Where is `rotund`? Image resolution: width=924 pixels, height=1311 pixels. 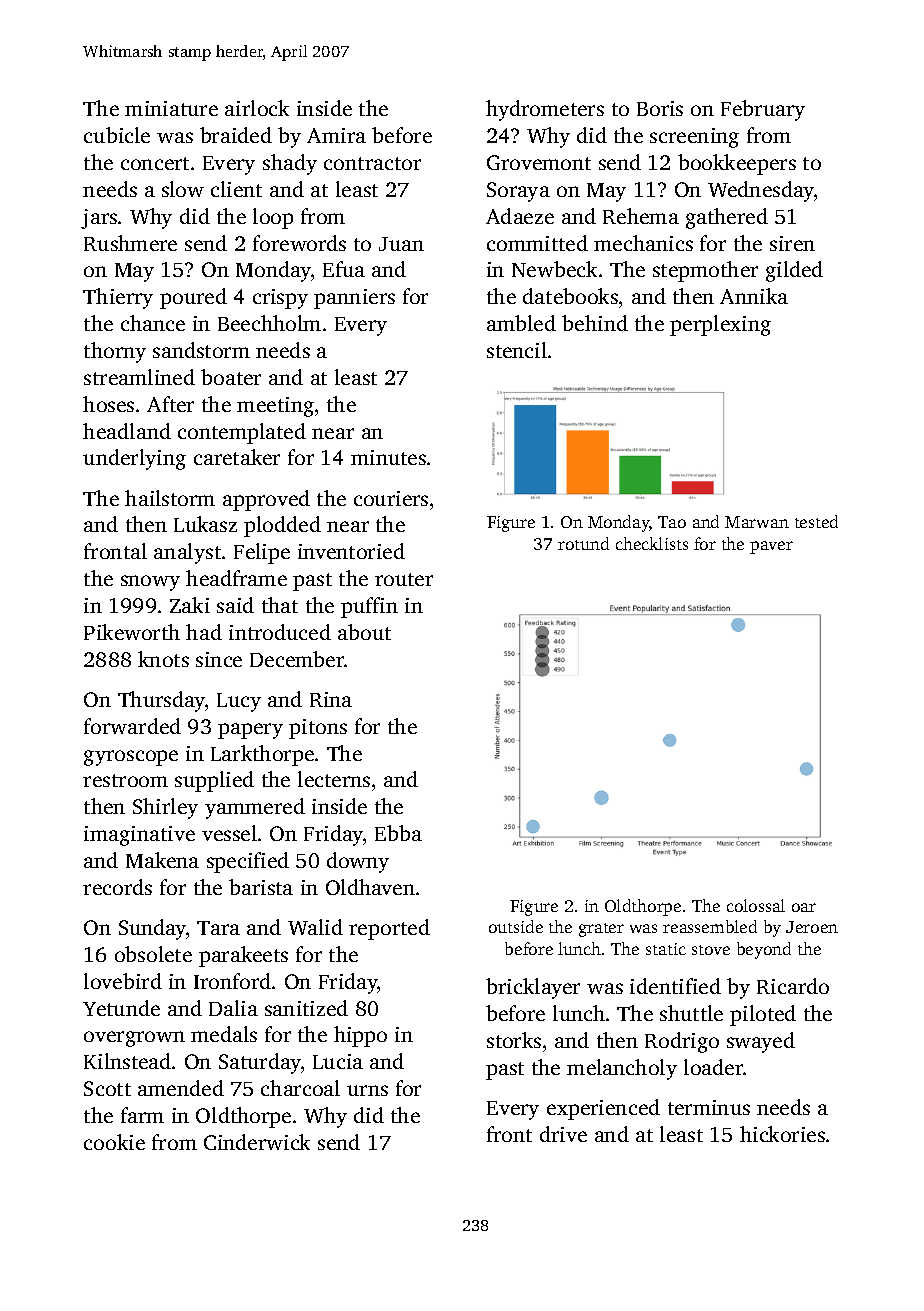 rotund is located at coordinates (583, 543).
